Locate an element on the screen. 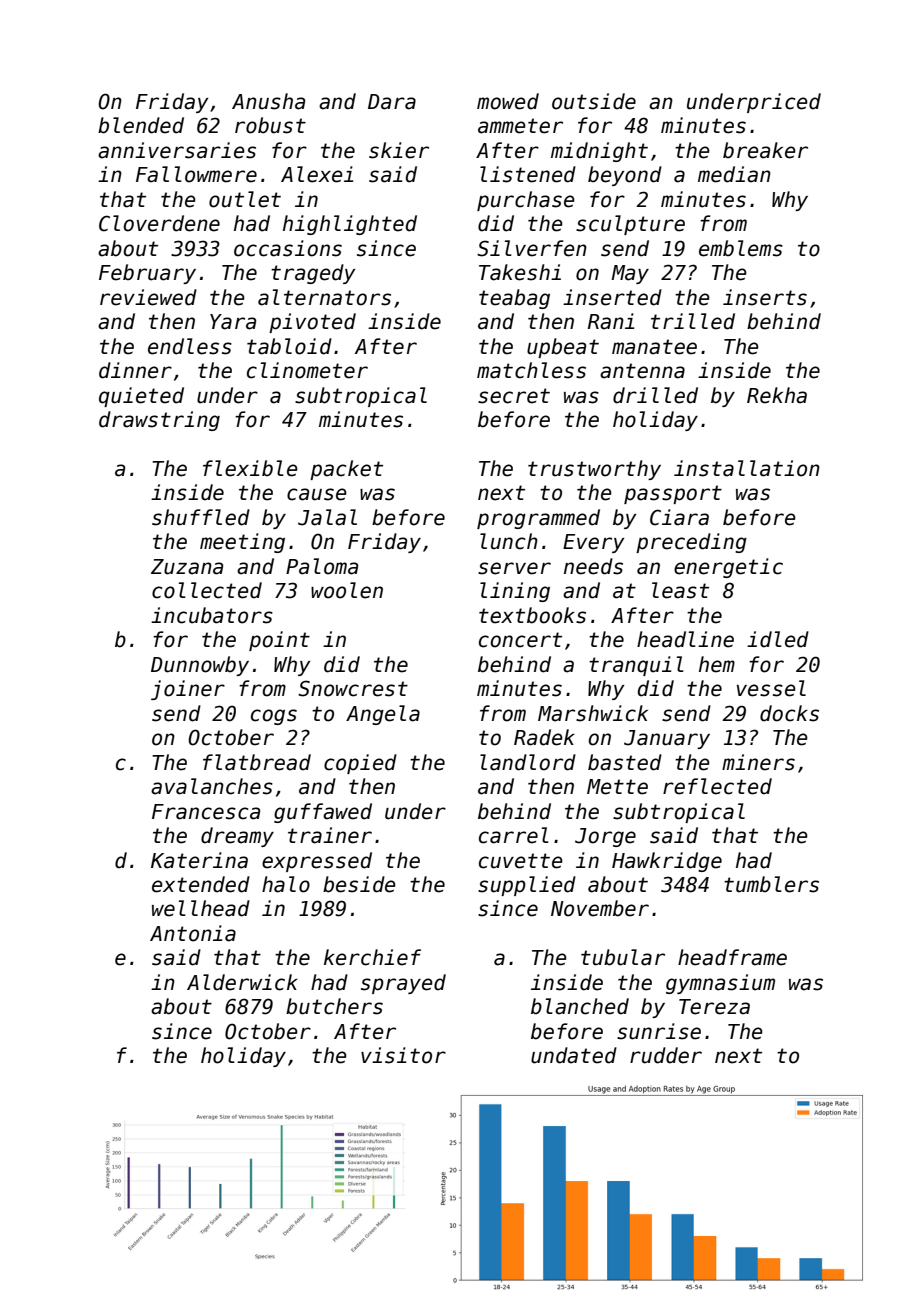 This screenshot has width=924, height=1314. headframe is located at coordinates (732, 957).
